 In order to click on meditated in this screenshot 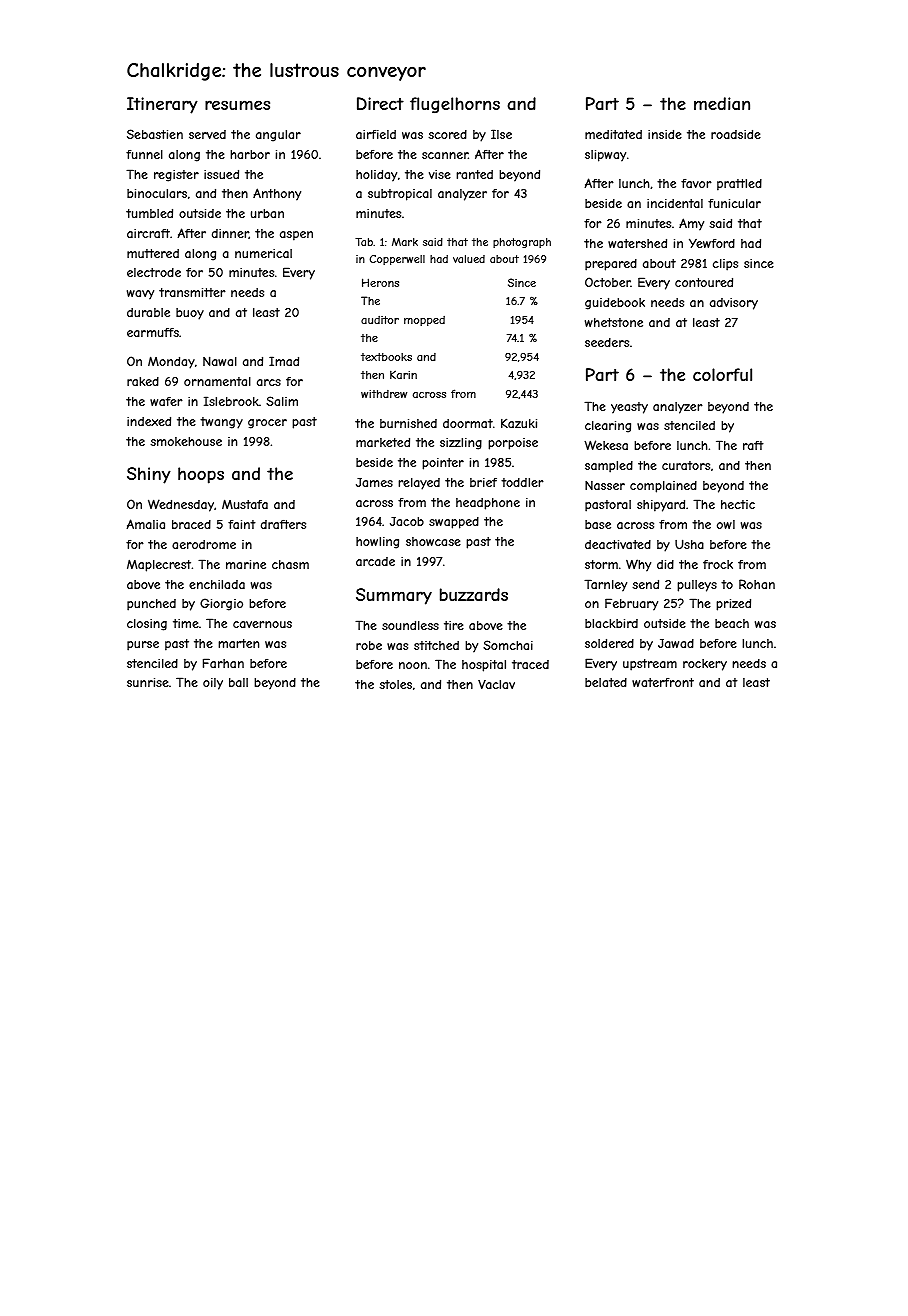, I will do `click(613, 134)`.
